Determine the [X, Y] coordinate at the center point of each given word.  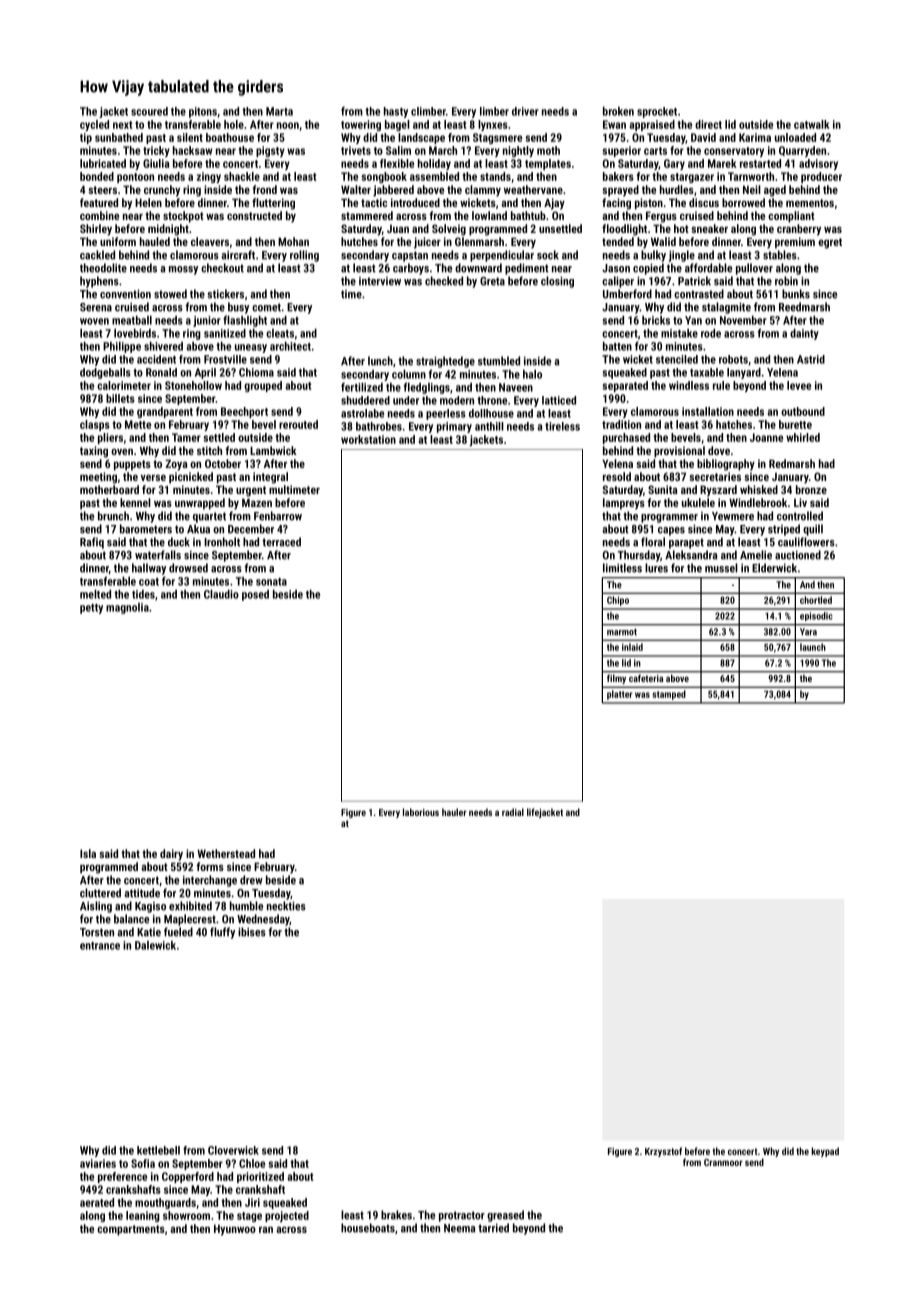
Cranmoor [723, 1162]
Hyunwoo [235, 1230]
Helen [148, 202]
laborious [421, 812]
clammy [483, 191]
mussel [721, 568]
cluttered [100, 893]
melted [95, 594]
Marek [722, 163]
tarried [493, 1228]
